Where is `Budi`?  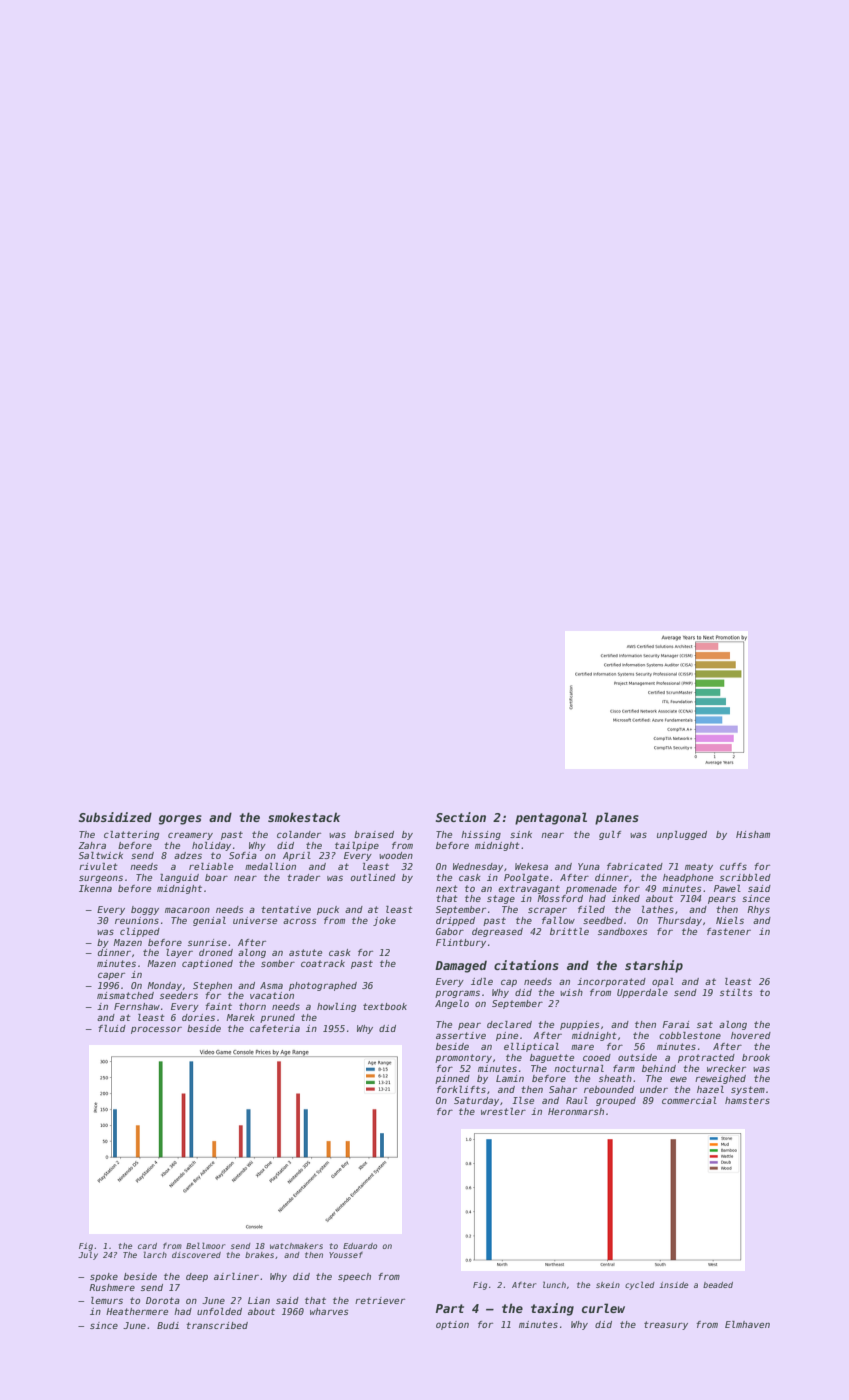
Budi is located at coordinates (168, 1325).
